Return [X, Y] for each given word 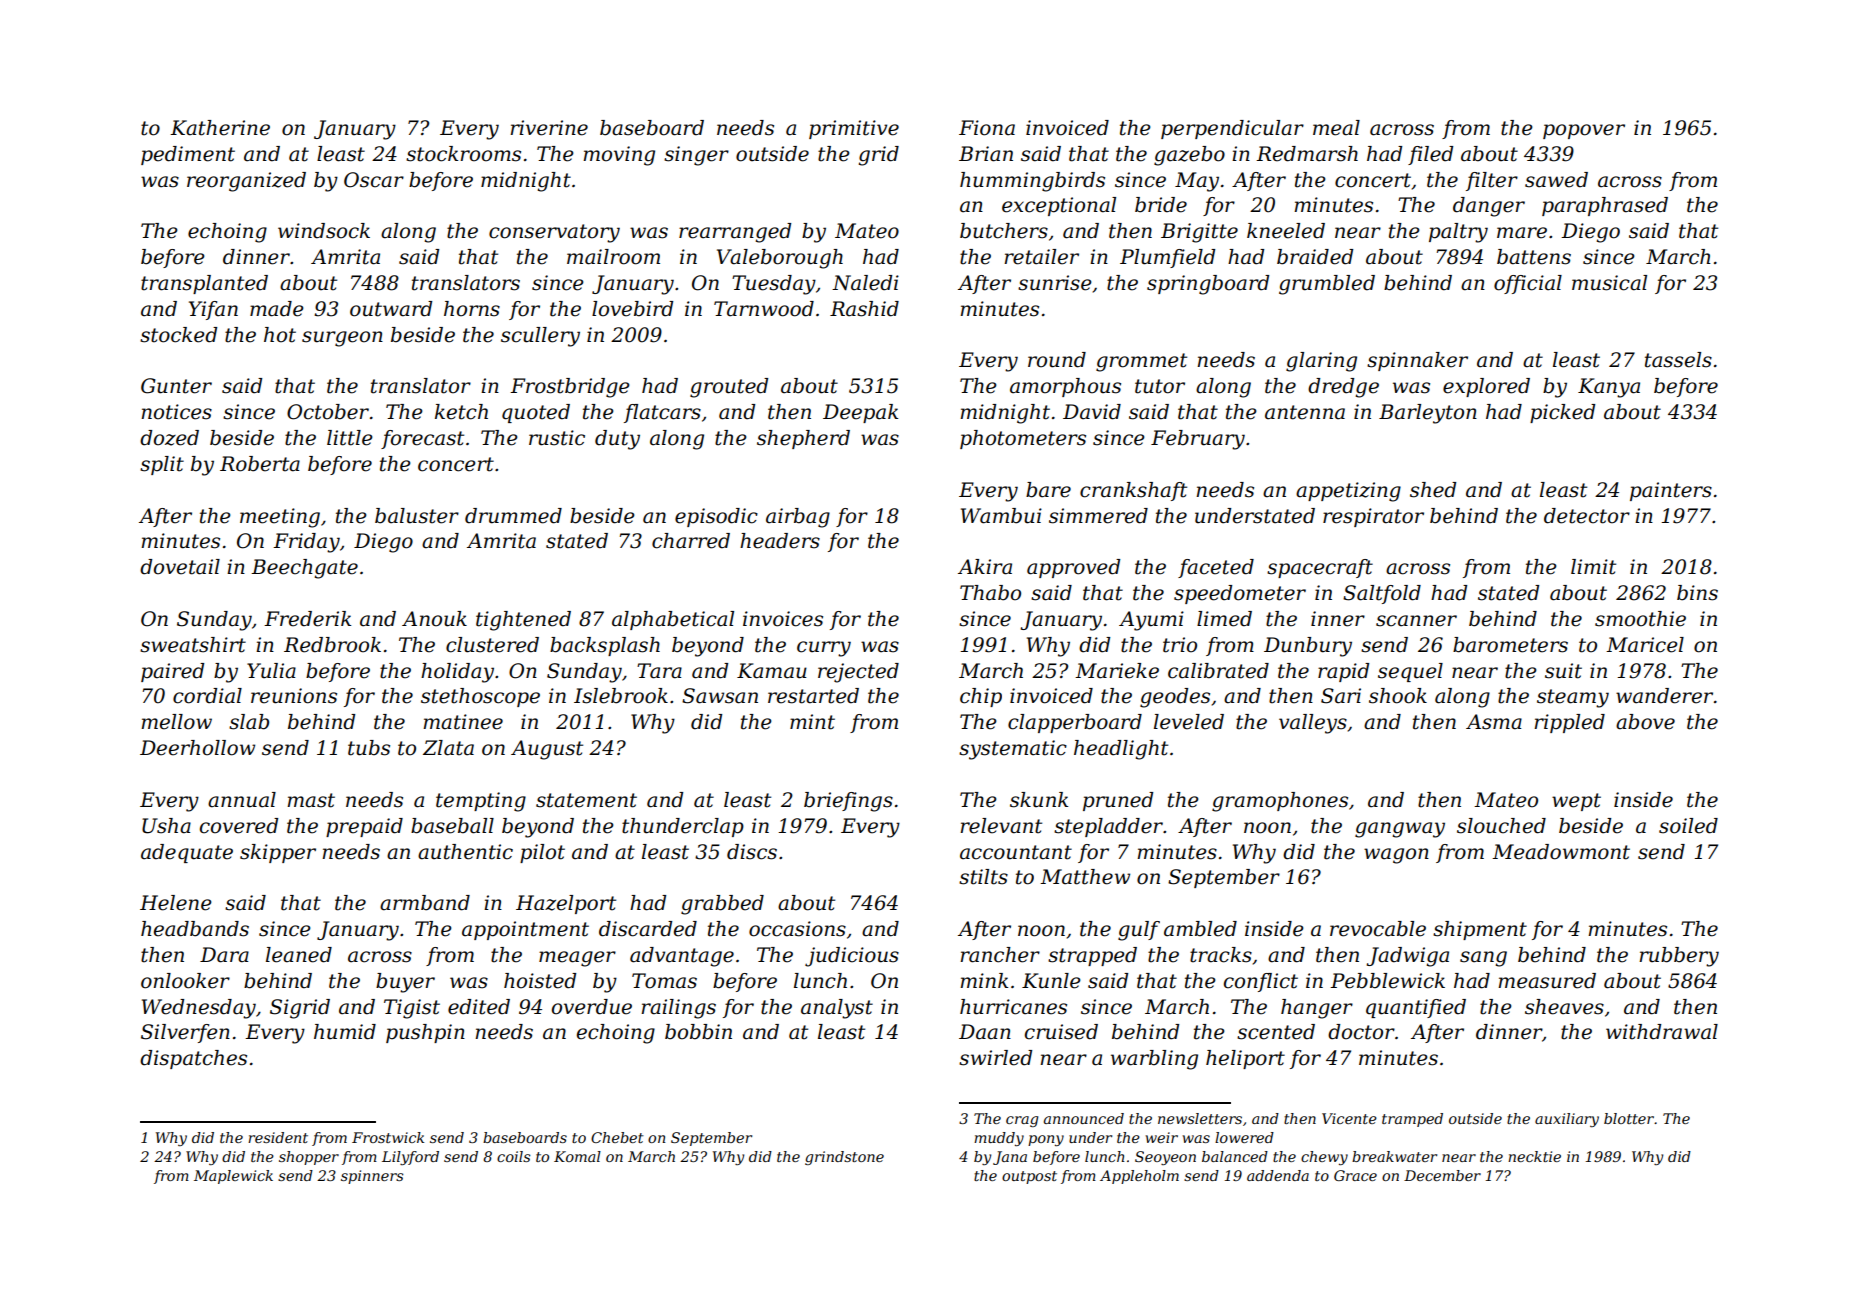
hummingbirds [1032, 182]
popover [1584, 131]
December [1442, 1175]
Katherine [220, 128]
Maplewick [233, 1177]
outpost [1029, 1177]
